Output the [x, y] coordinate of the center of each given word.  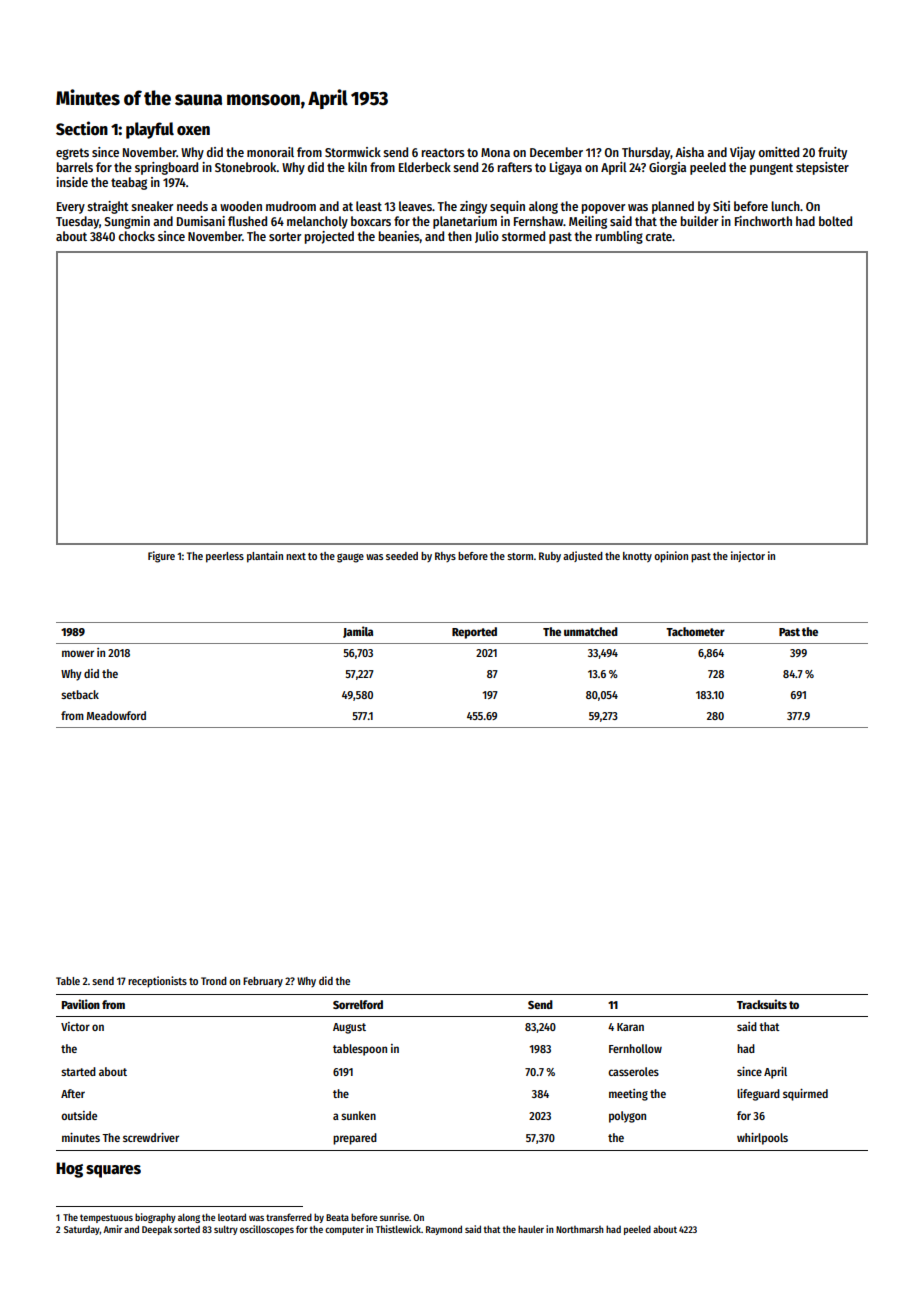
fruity [832, 153]
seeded [402, 556]
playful [150, 130]
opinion [671, 557]
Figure [161, 557]
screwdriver [151, 1137]
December [556, 152]
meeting [628, 1095]
